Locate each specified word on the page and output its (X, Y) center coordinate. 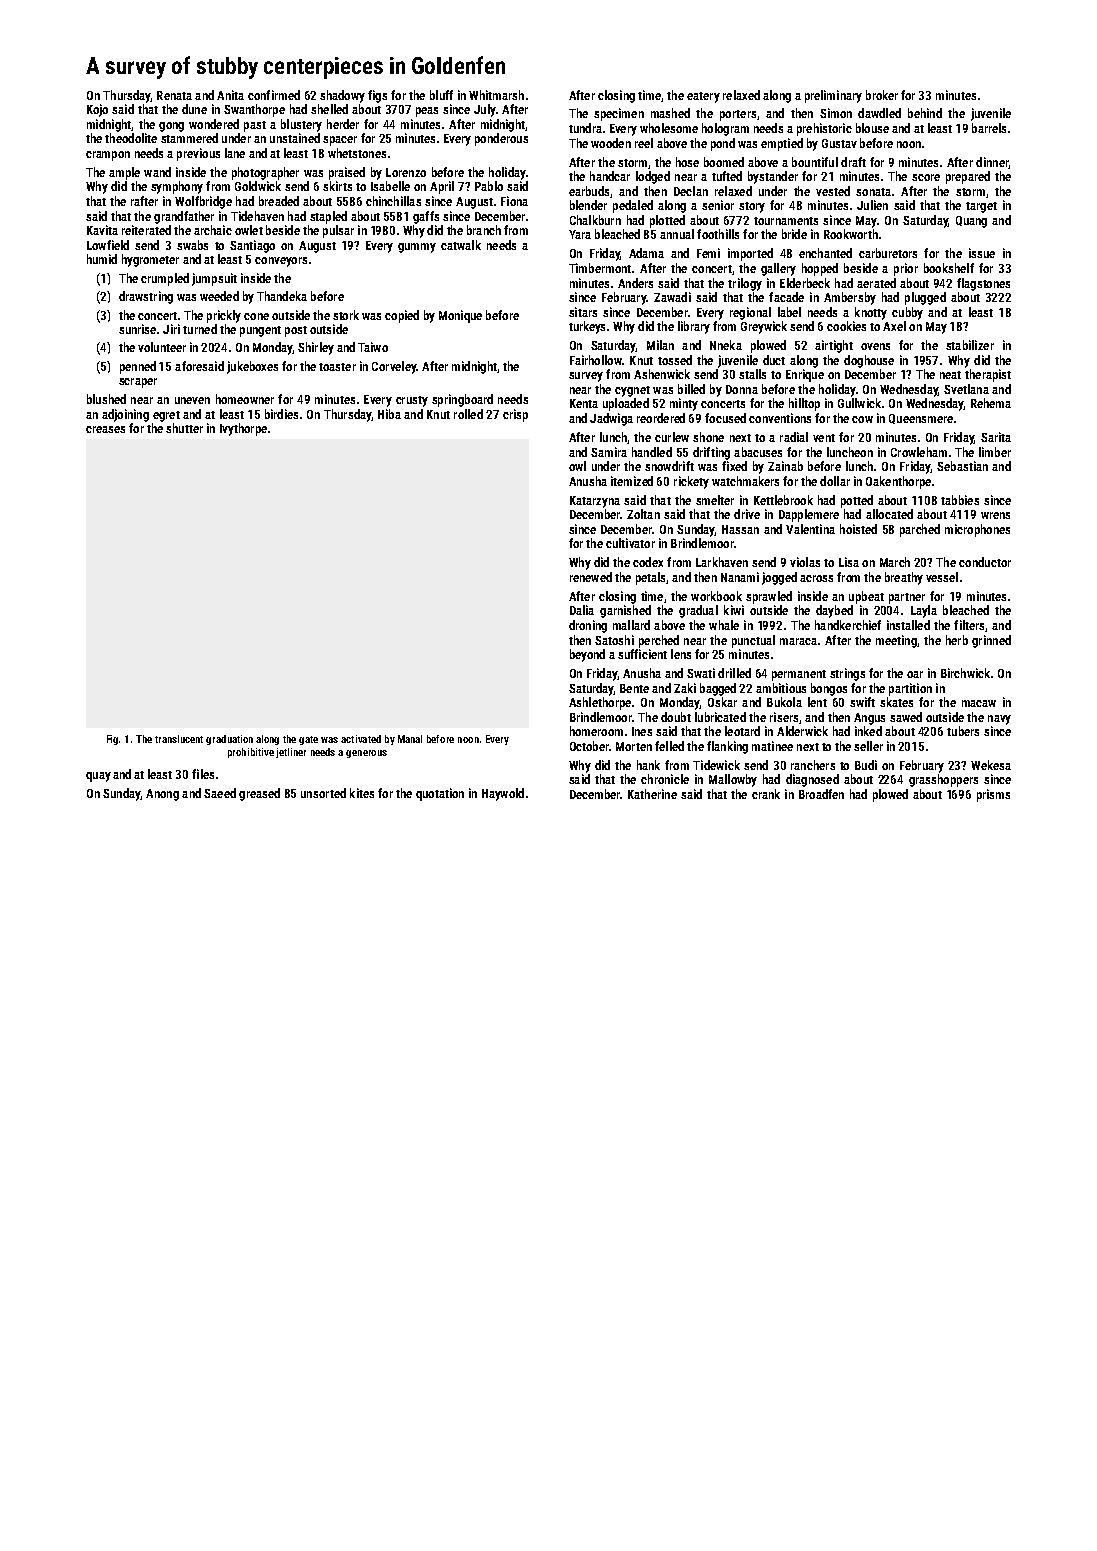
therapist (988, 375)
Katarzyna (595, 502)
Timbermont (600, 268)
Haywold (503, 794)
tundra (585, 128)
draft (853, 162)
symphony (177, 187)
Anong (162, 795)
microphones (977, 530)
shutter (184, 428)
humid (102, 259)
